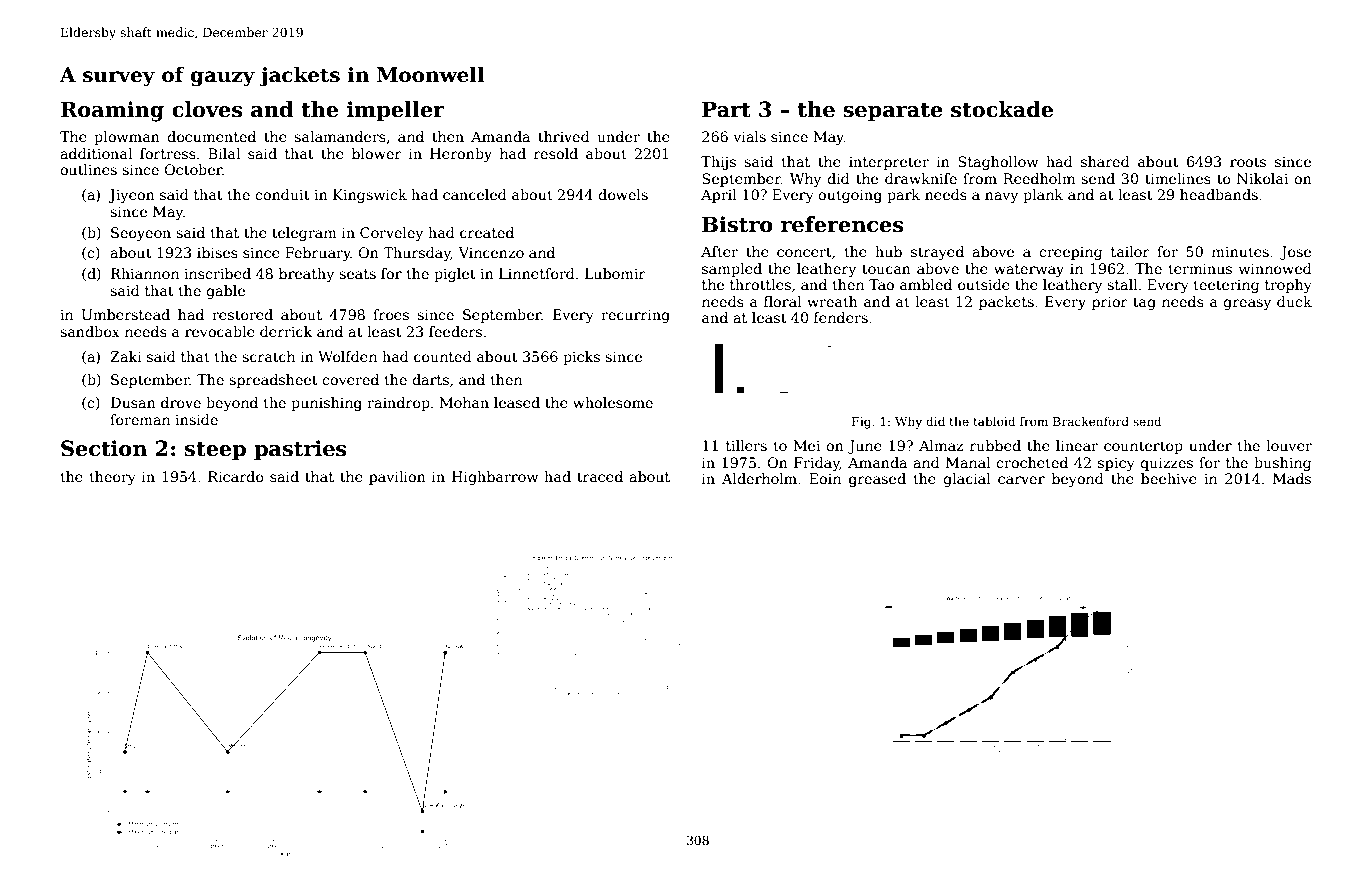  Describe the element at coordinates (396, 111) in the screenshot. I see `impeller` at that location.
